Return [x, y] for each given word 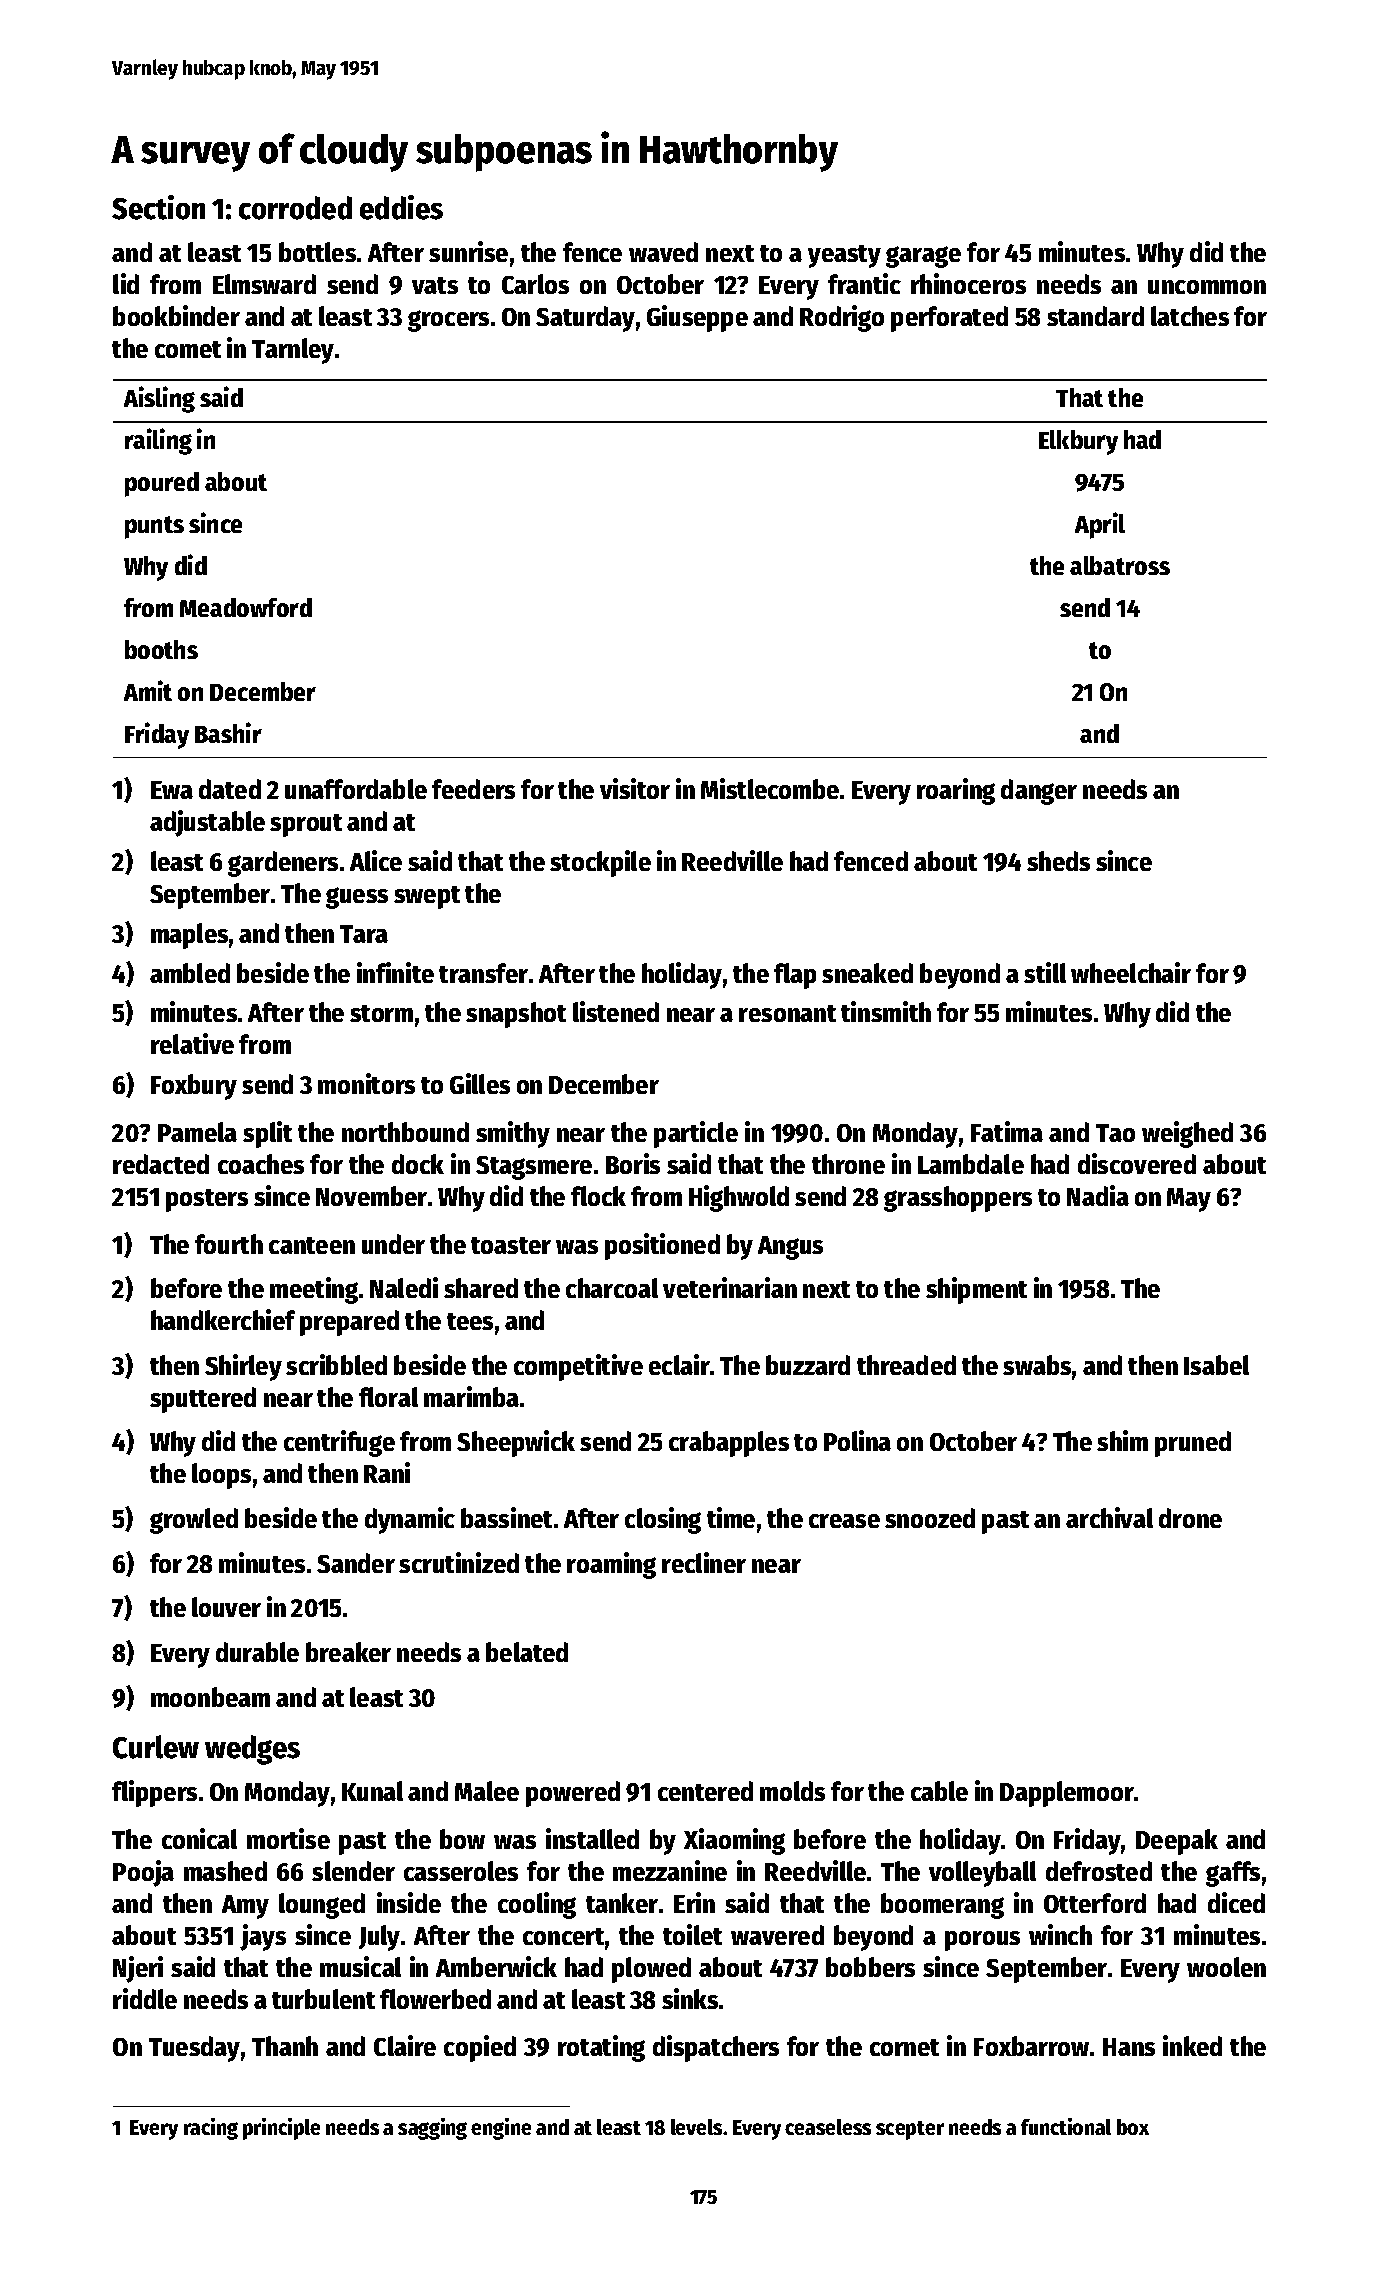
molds [792, 1791]
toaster [511, 1245]
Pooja [143, 1873]
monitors [366, 1083]
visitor [635, 788]
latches [1190, 316]
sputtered [203, 1400]
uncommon [1207, 287]
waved [663, 252]
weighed [1187, 1134]
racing [211, 2129]
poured [162, 484]
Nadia [1098, 1195]
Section [158, 207]
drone [1190, 1518]
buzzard [808, 1365]
